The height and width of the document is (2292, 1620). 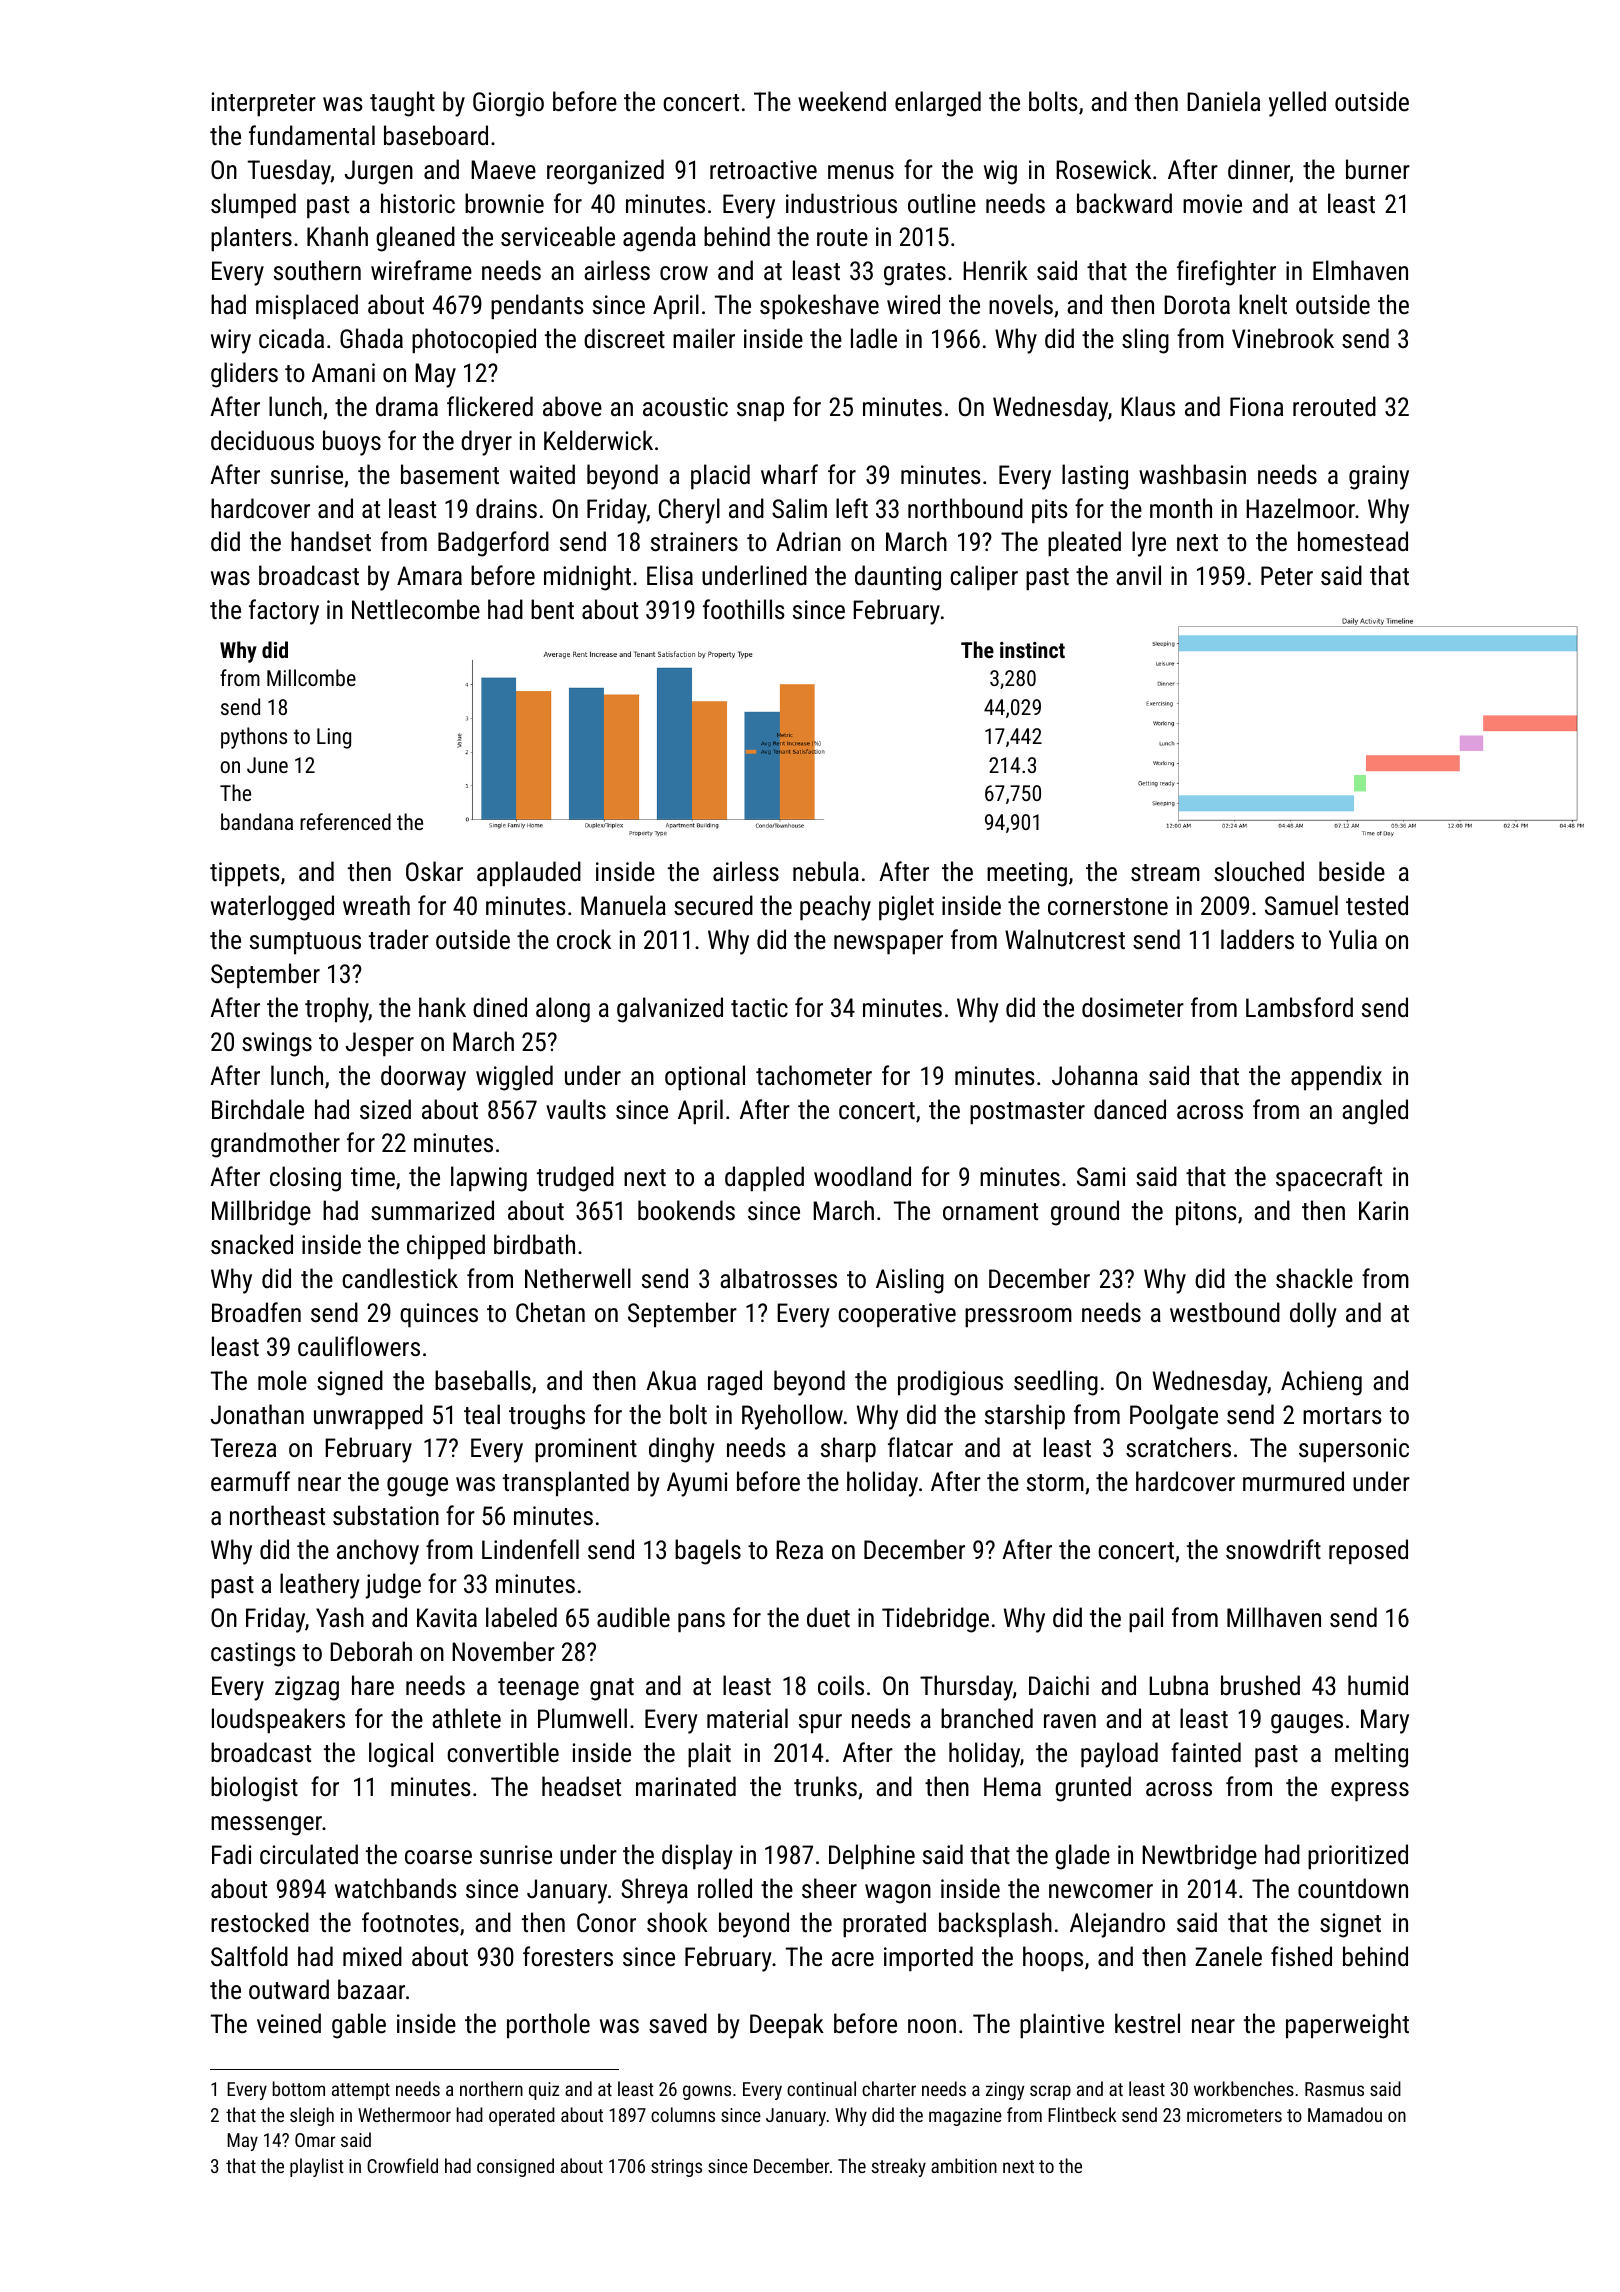 I want to click on porthole, so click(x=548, y=2026).
